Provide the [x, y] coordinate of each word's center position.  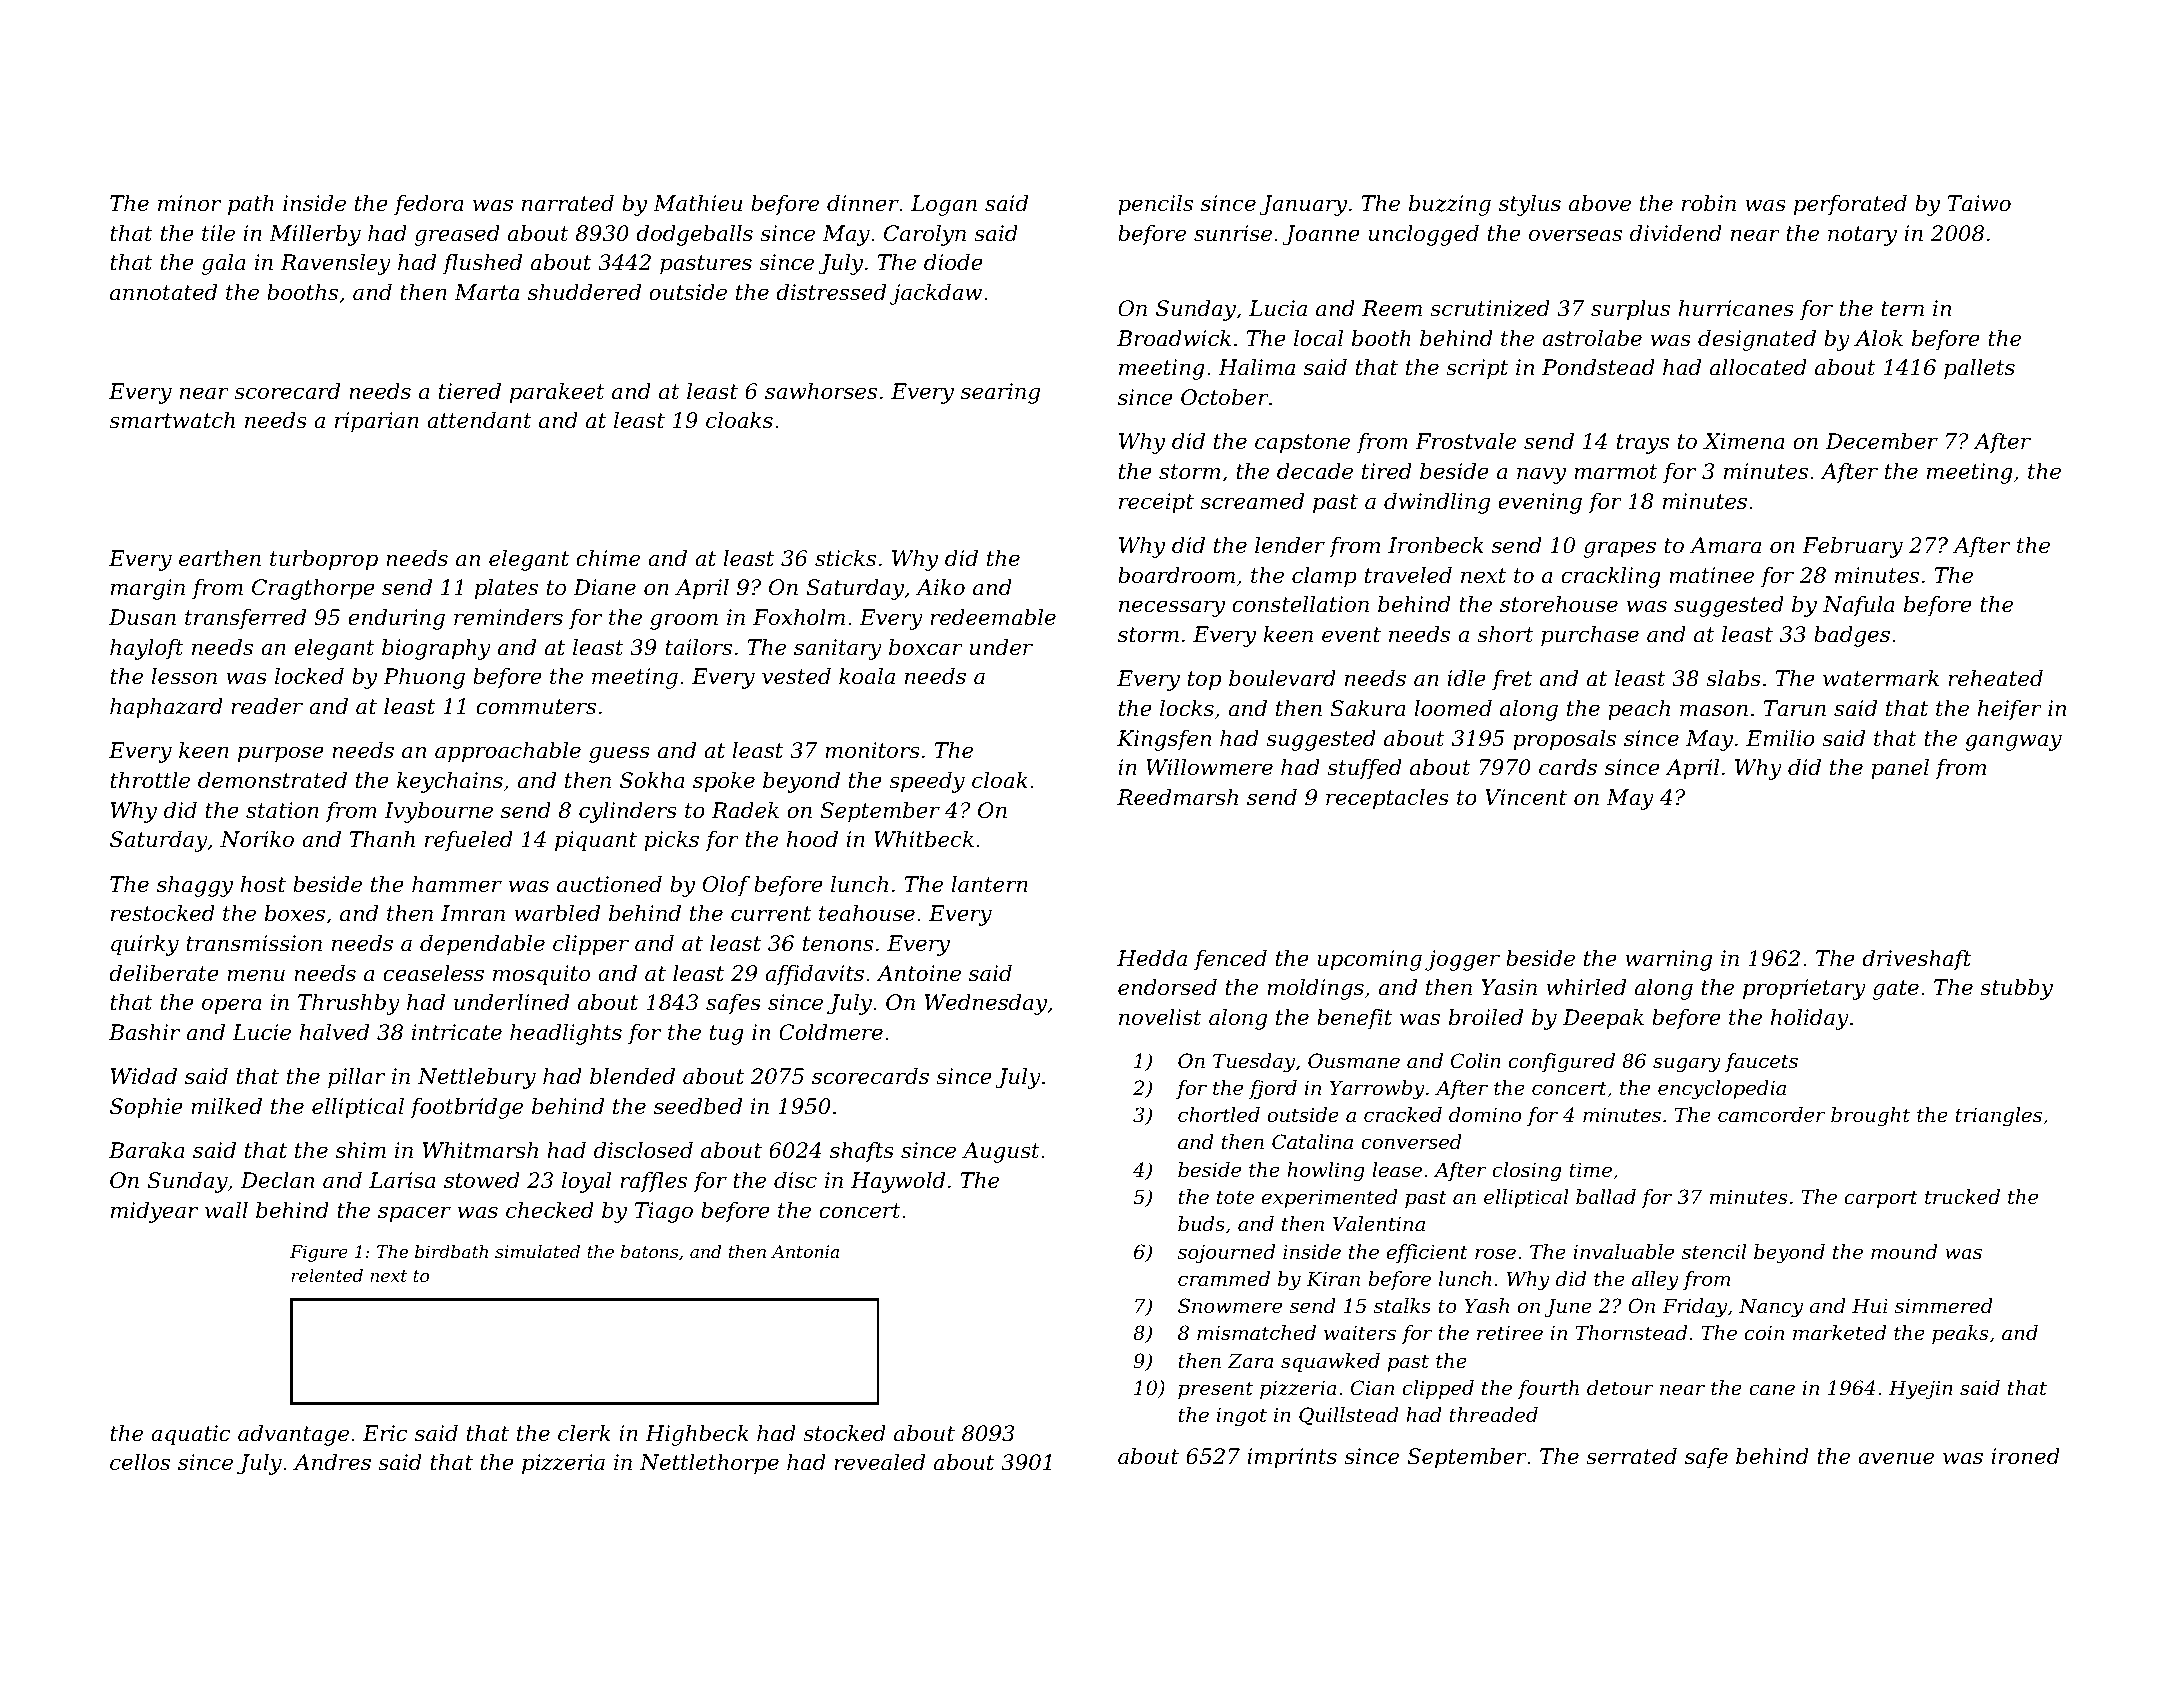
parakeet [557, 393]
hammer [457, 884]
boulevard [1282, 678]
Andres [332, 1462]
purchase [1590, 636]
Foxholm [799, 617]
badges [1852, 636]
